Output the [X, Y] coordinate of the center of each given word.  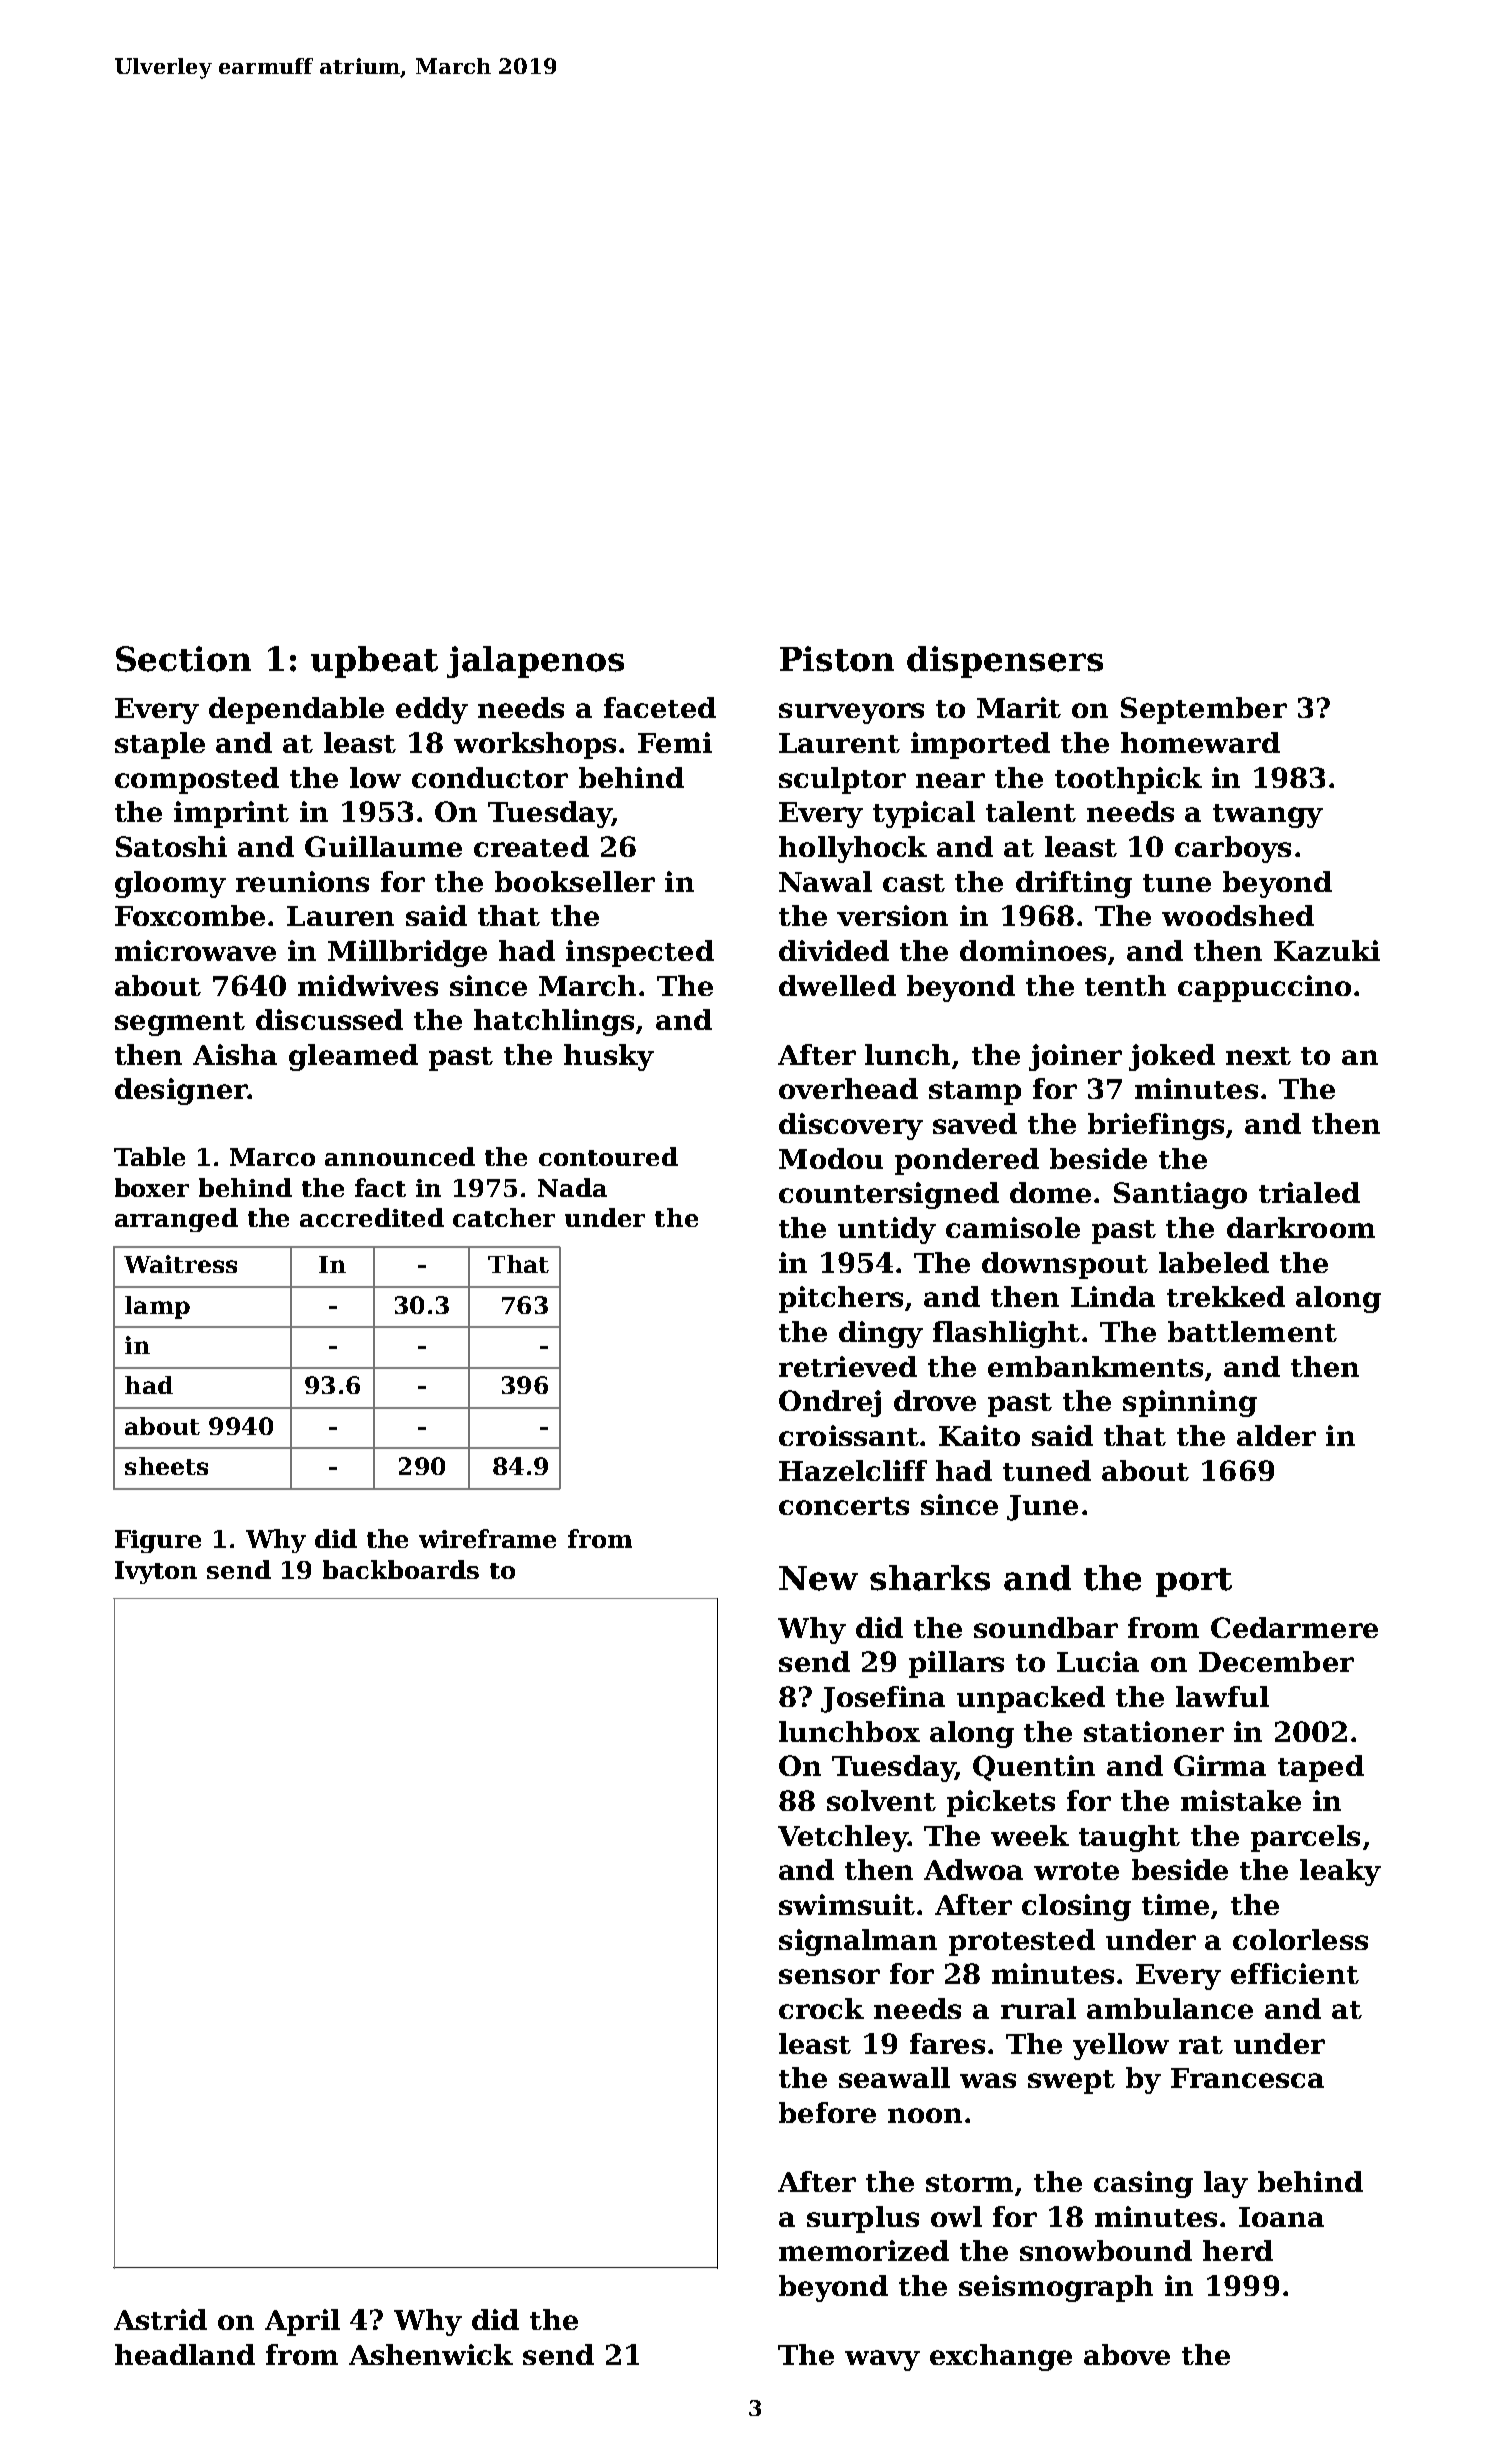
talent [1031, 811]
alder [1276, 1435]
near [950, 780]
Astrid [160, 2319]
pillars [956, 1664]
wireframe [487, 1538]
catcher [504, 1217]
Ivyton [156, 1572]
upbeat [374, 662]
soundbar [1046, 1627]
